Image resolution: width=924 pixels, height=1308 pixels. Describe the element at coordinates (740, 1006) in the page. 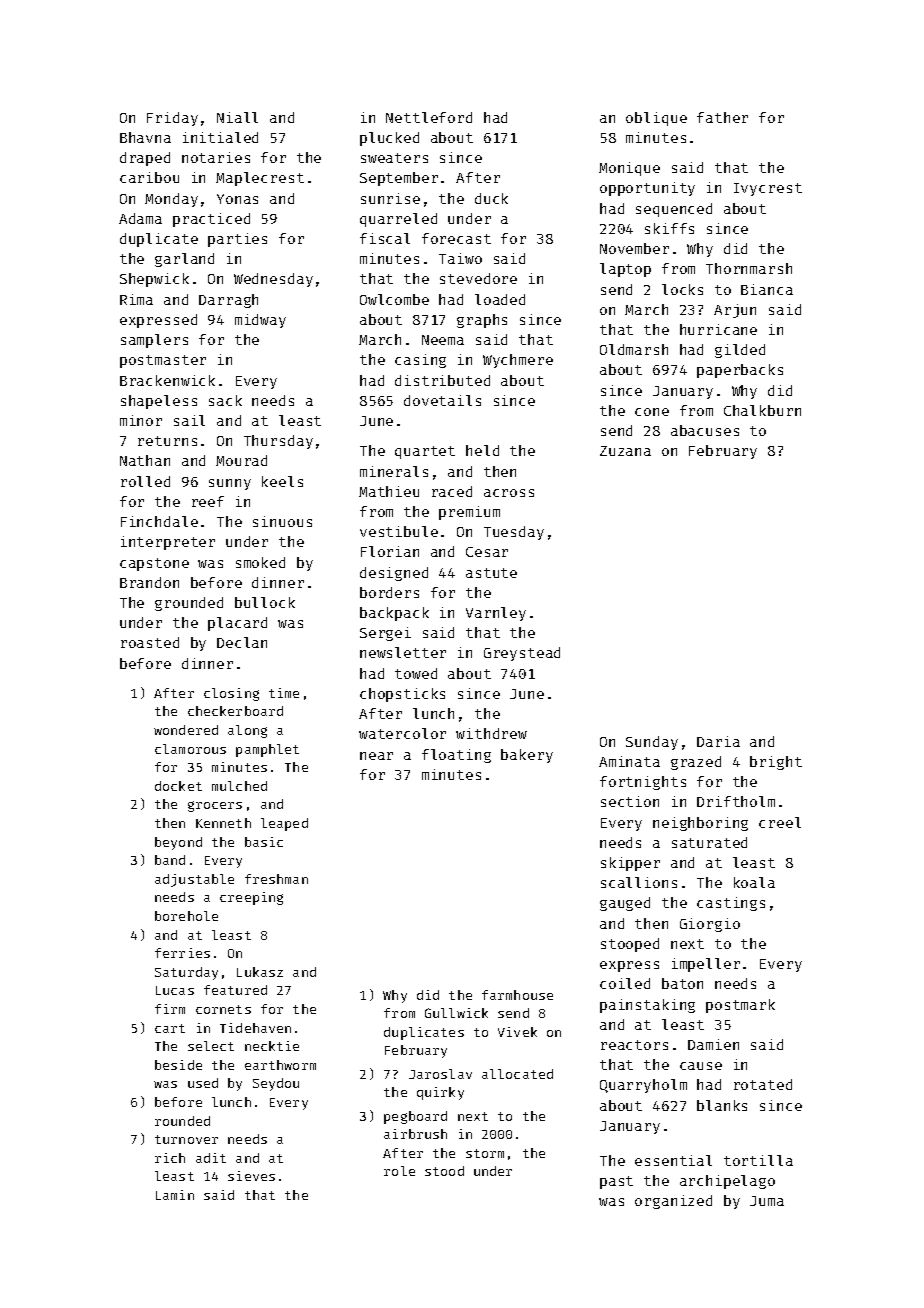

I see `postmark` at that location.
